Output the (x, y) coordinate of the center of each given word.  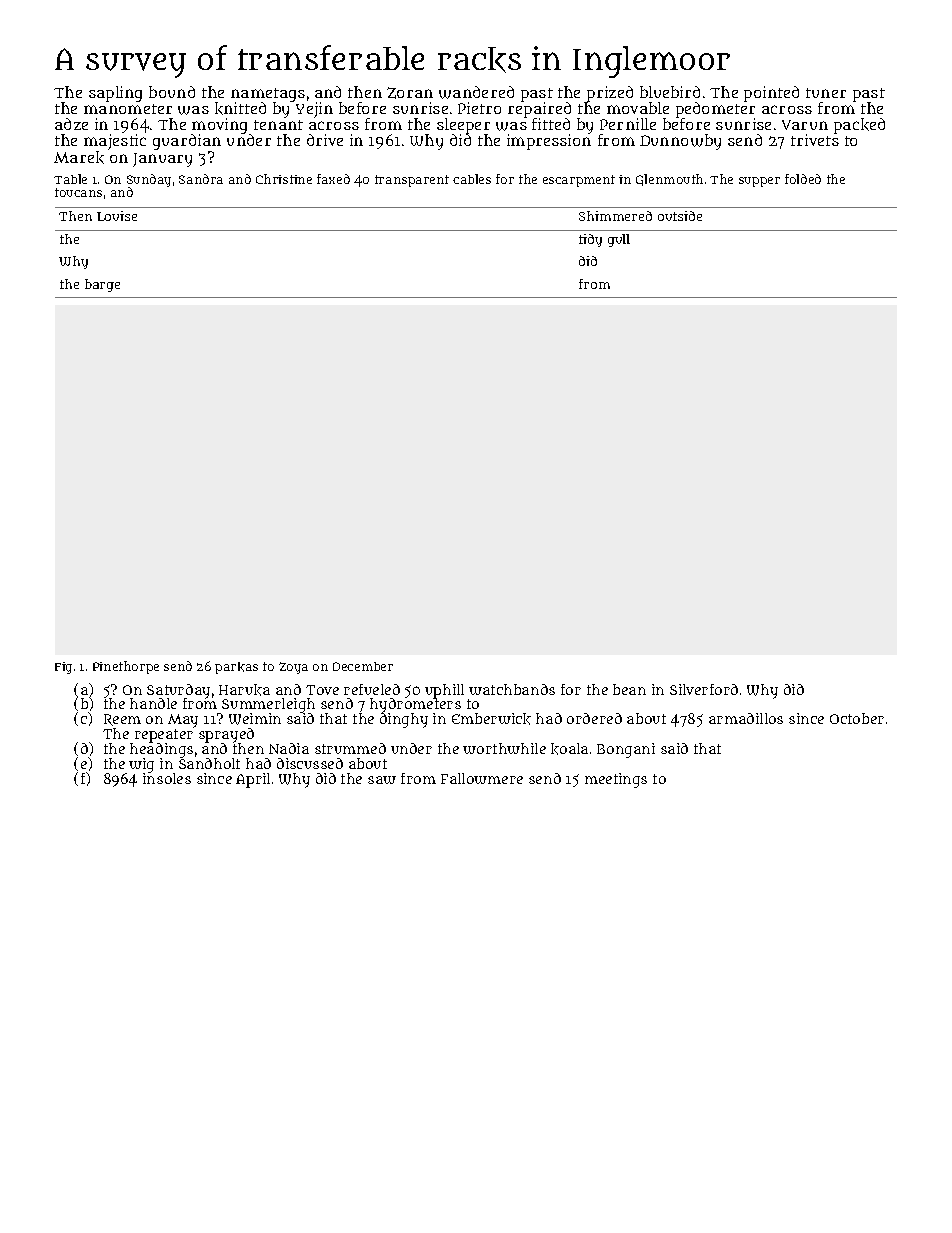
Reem (122, 720)
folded (803, 179)
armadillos (746, 718)
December (363, 666)
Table (70, 179)
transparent (412, 181)
